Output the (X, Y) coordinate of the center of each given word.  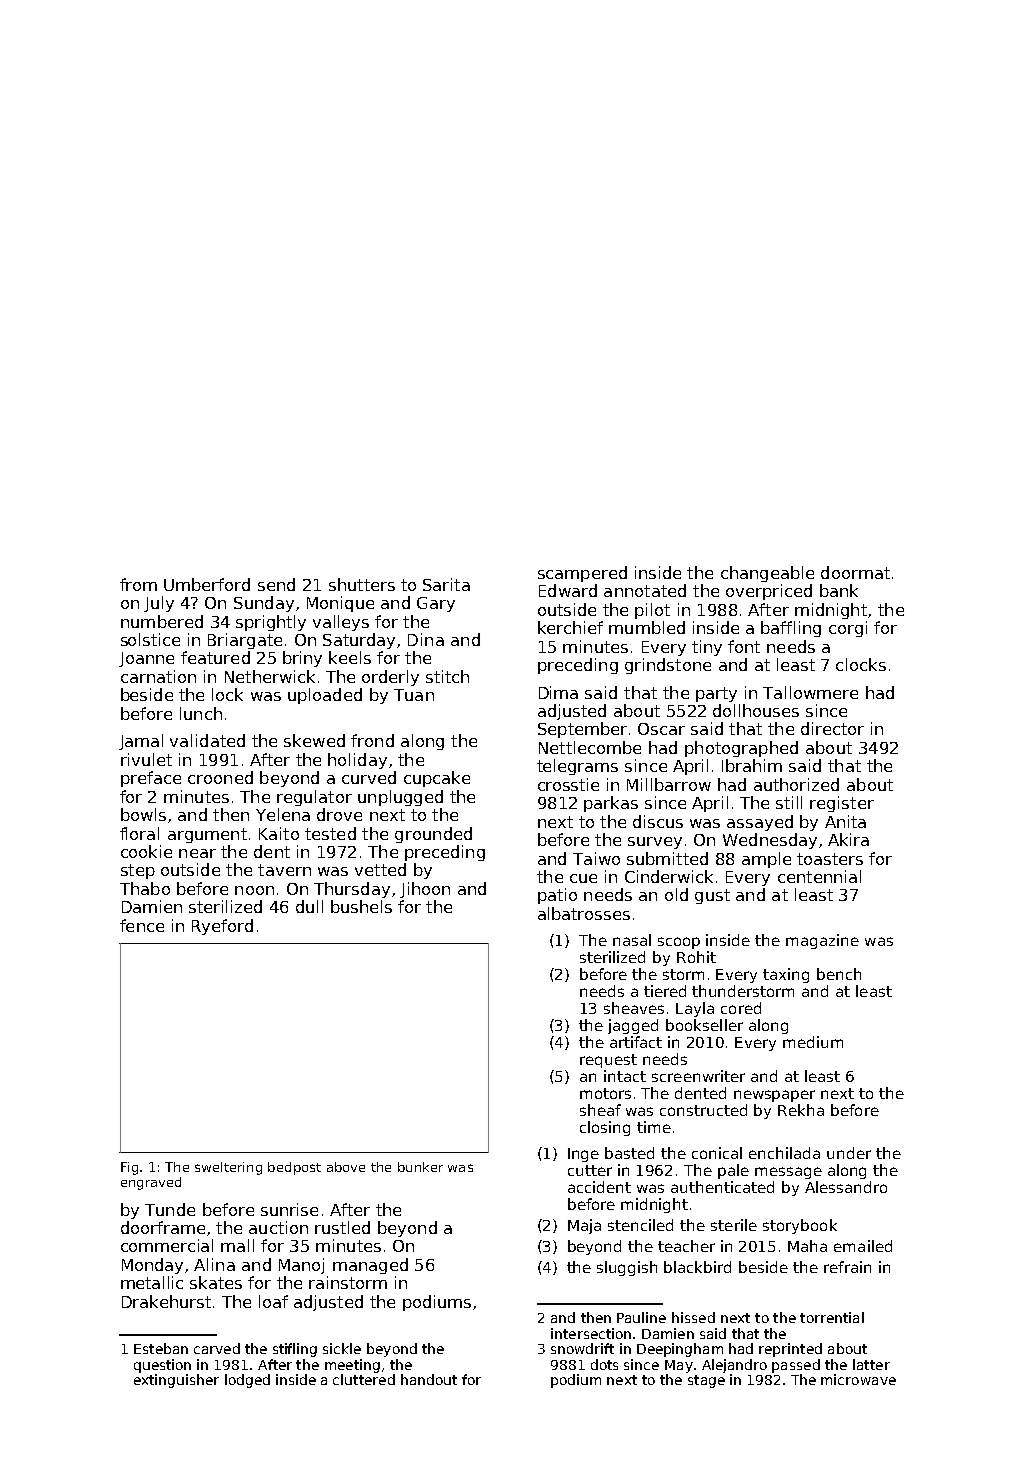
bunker (420, 1167)
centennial (819, 876)
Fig (129, 1168)
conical (717, 1153)
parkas (611, 804)
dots (604, 1364)
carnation (158, 676)
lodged (247, 1381)
